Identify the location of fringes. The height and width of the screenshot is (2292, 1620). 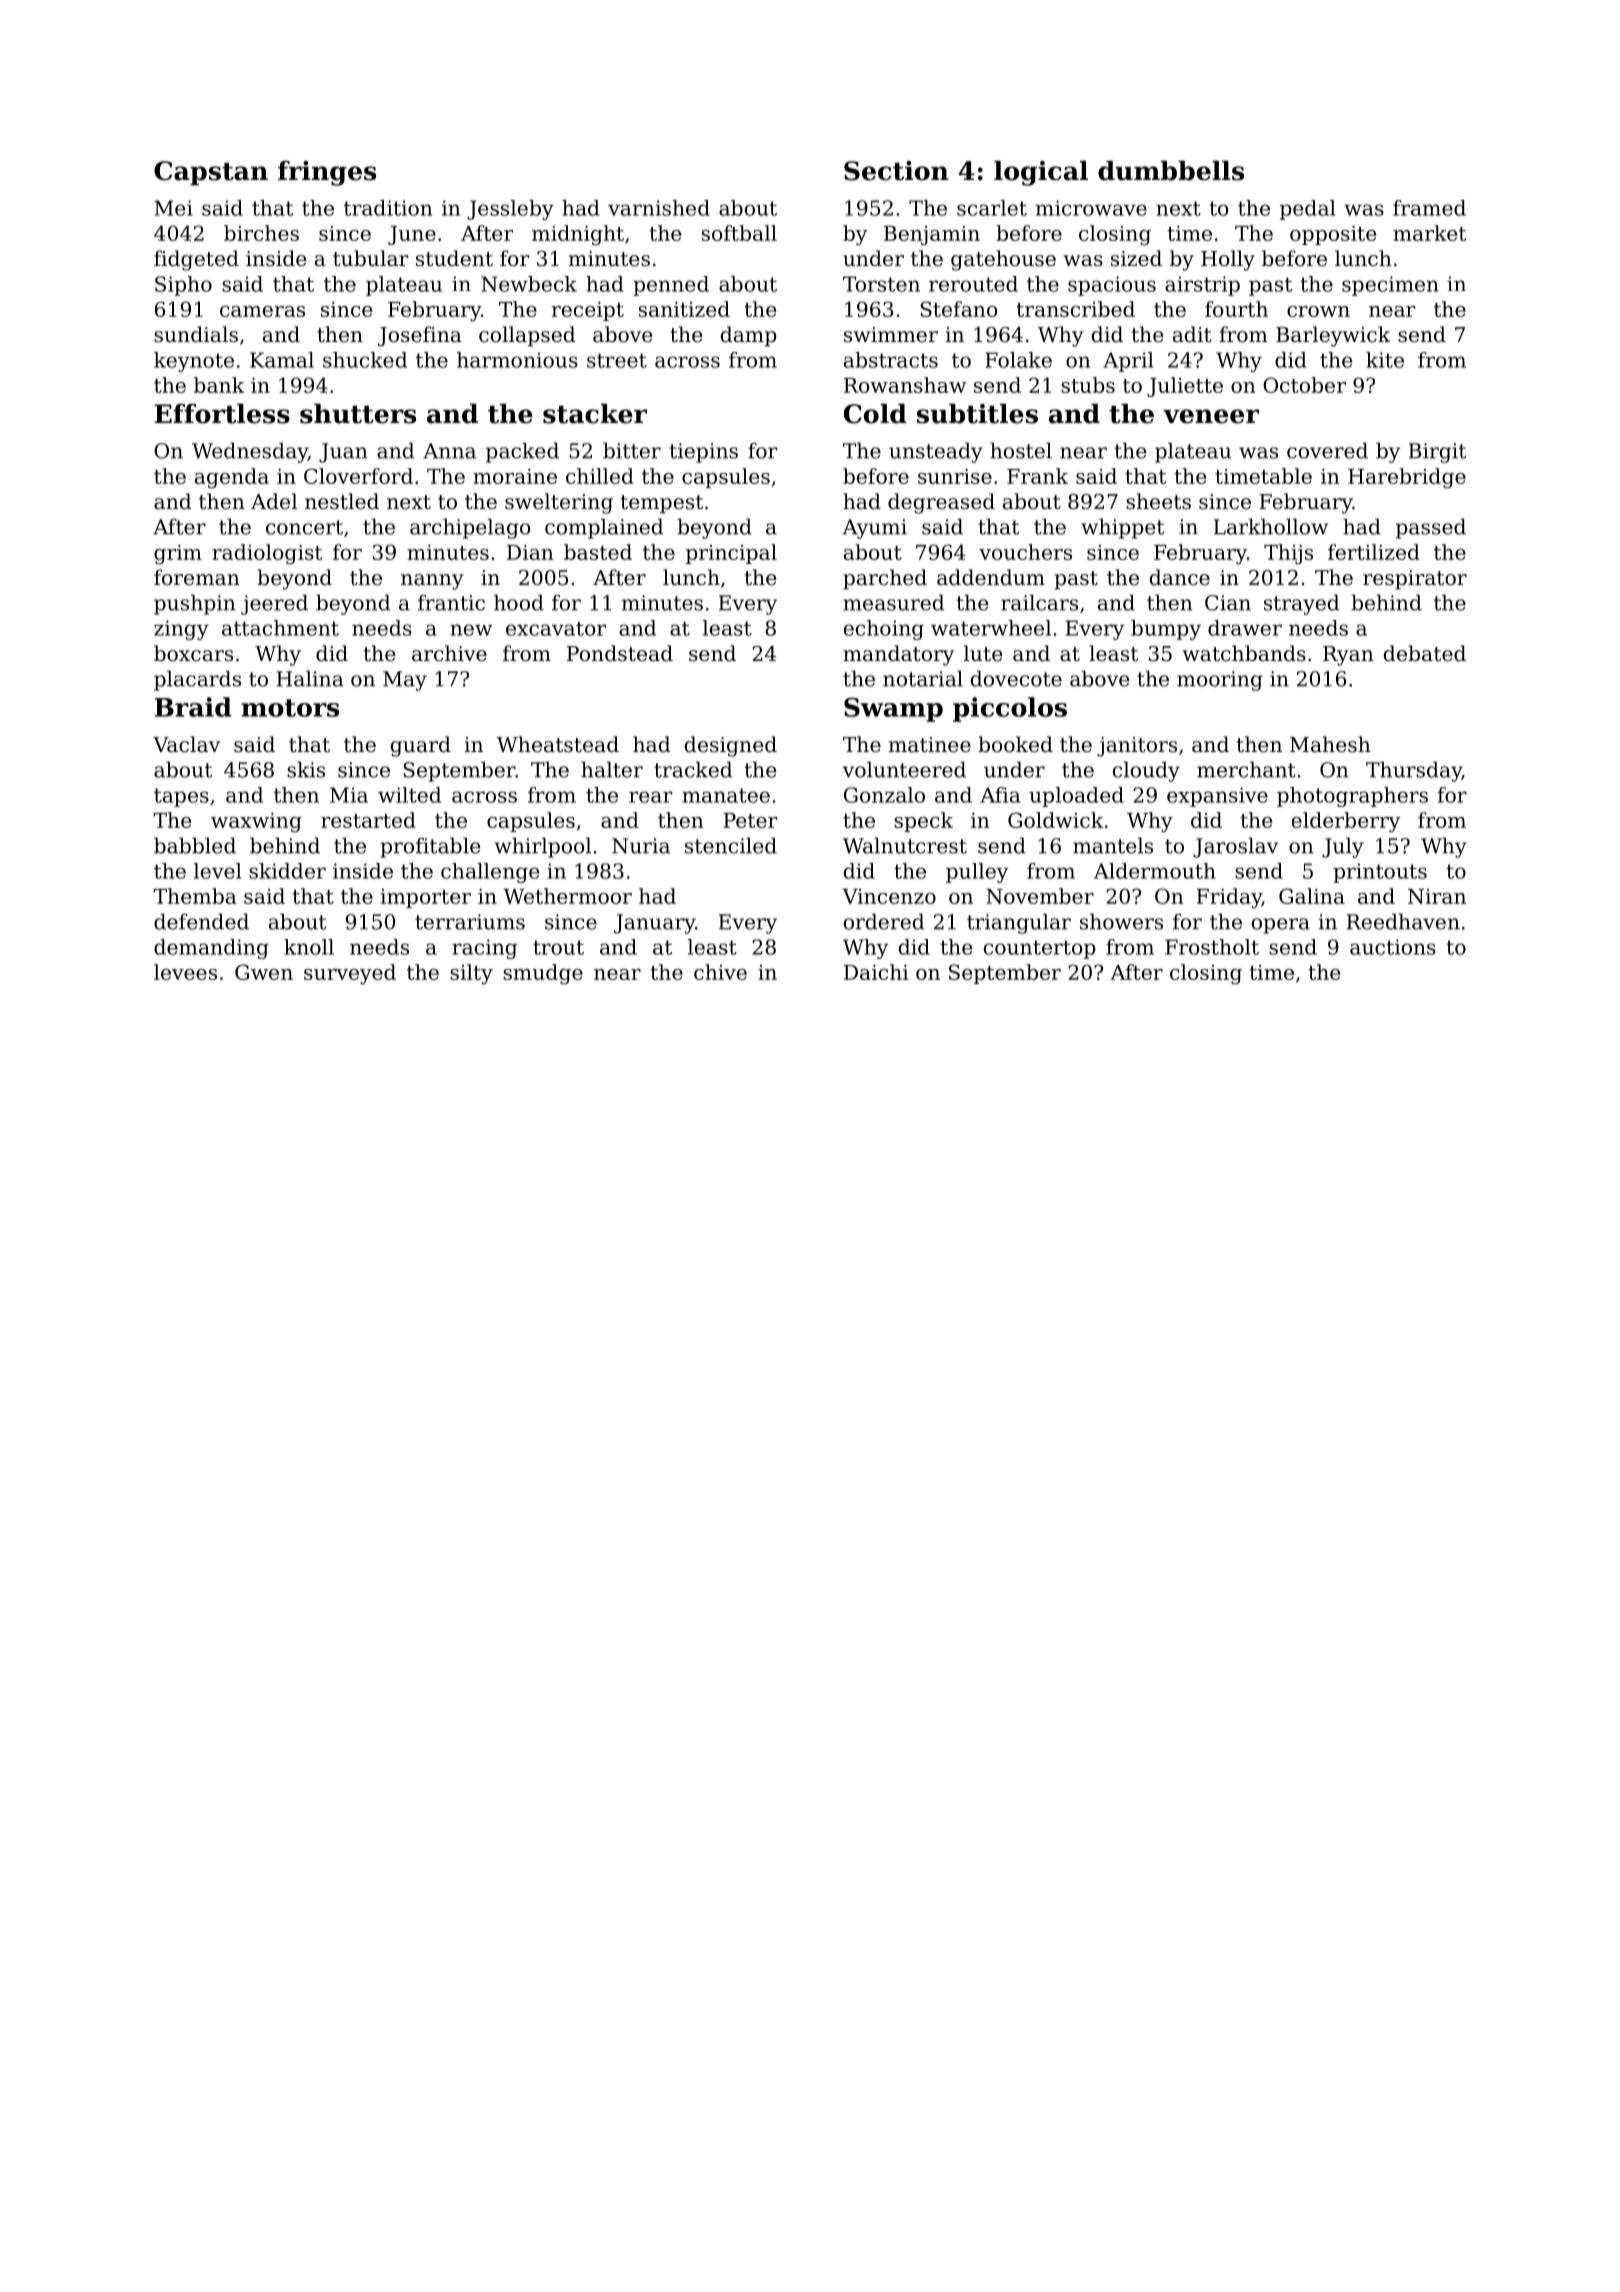
(327, 173).
